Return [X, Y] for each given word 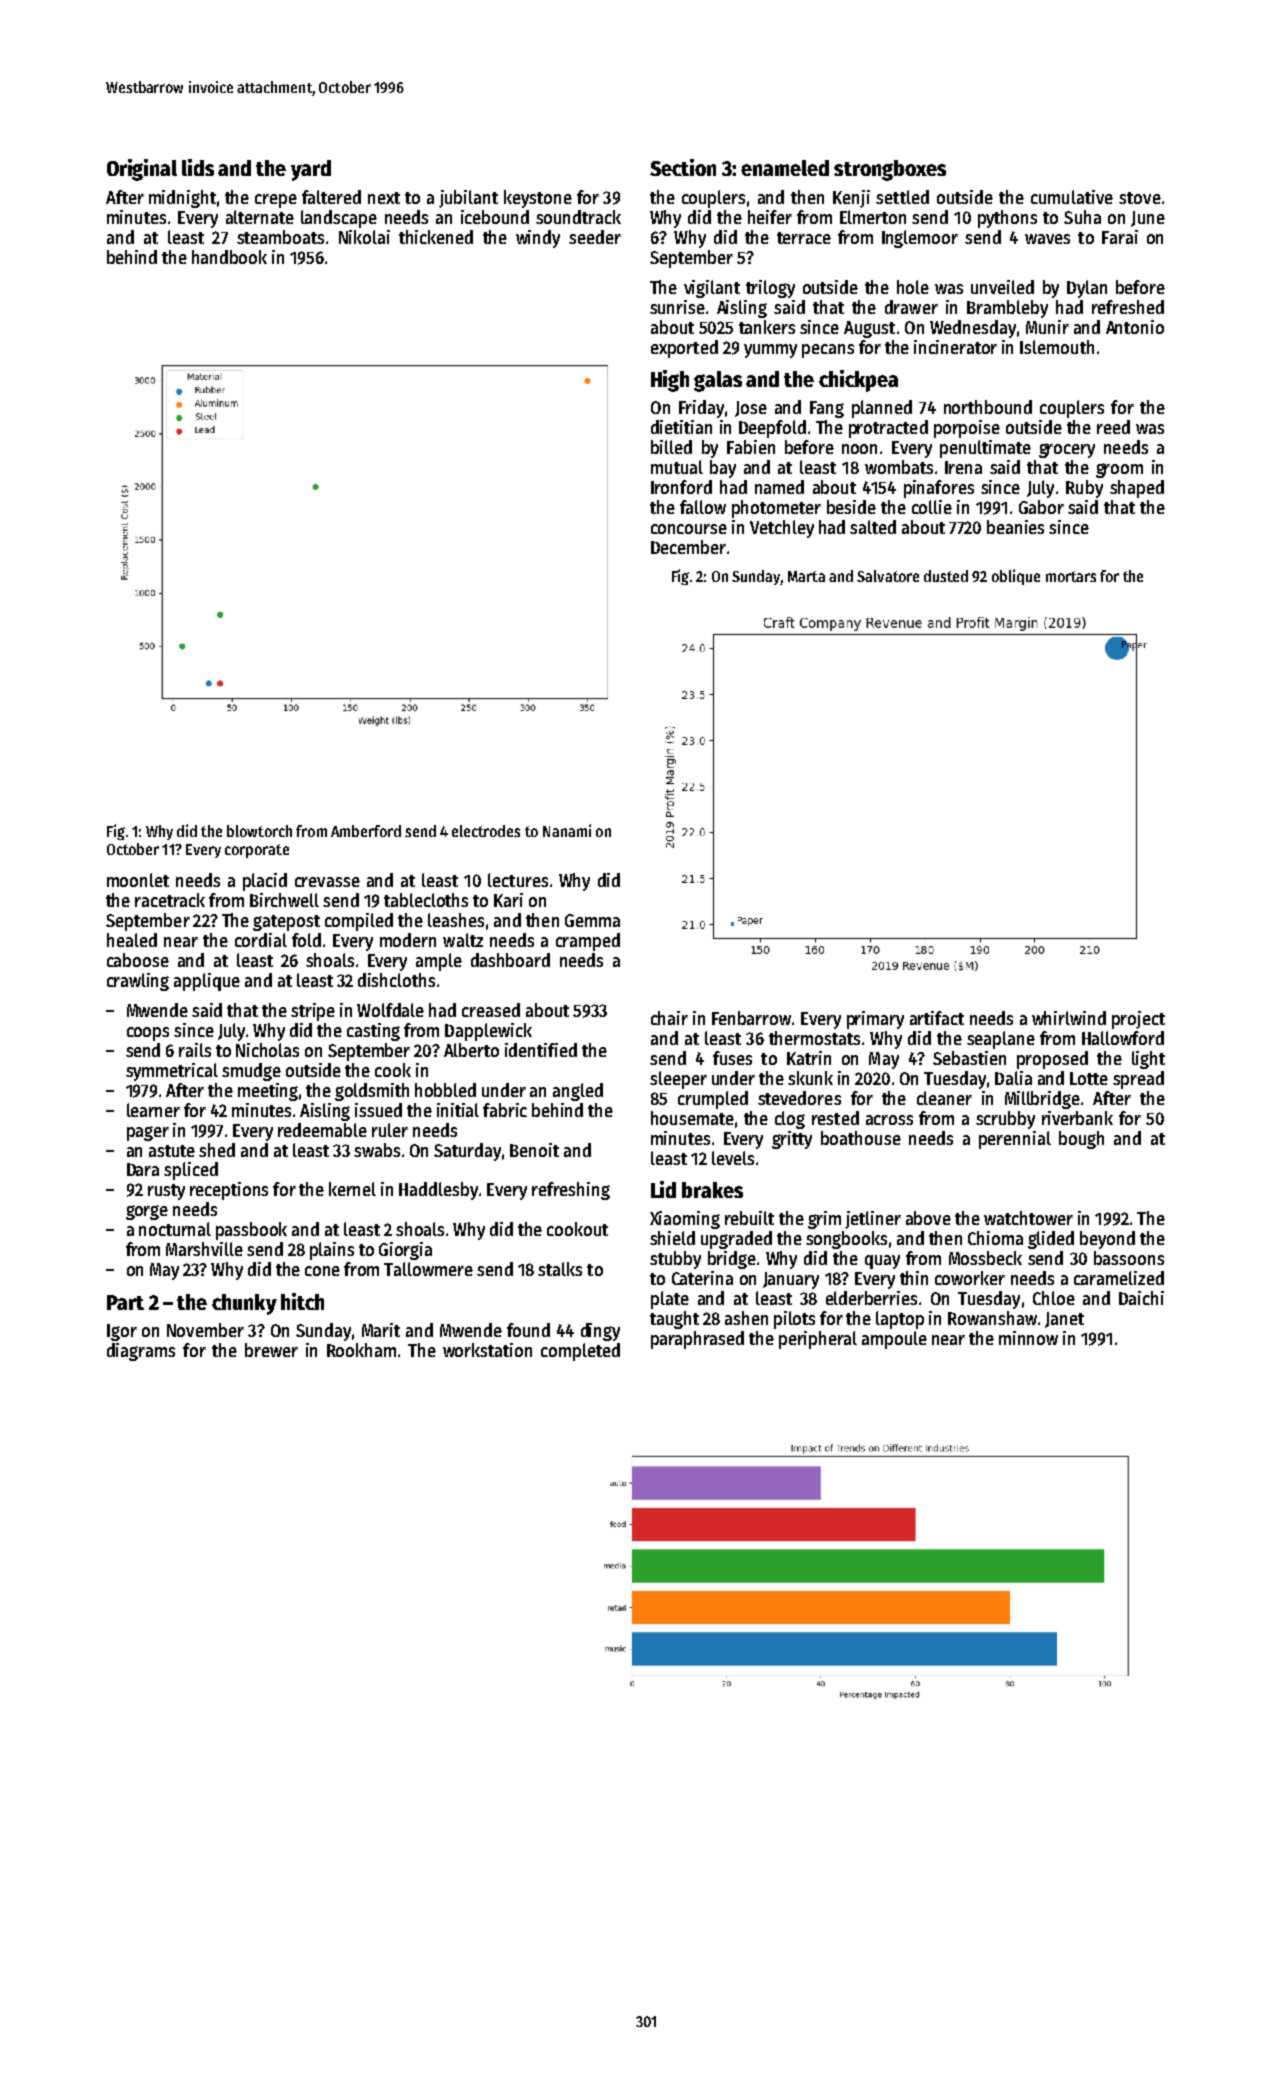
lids [198, 167]
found [528, 1330]
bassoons [1129, 1258]
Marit [381, 1330]
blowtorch [259, 831]
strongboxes [890, 170]
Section [683, 167]
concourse [689, 529]
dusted [946, 576]
